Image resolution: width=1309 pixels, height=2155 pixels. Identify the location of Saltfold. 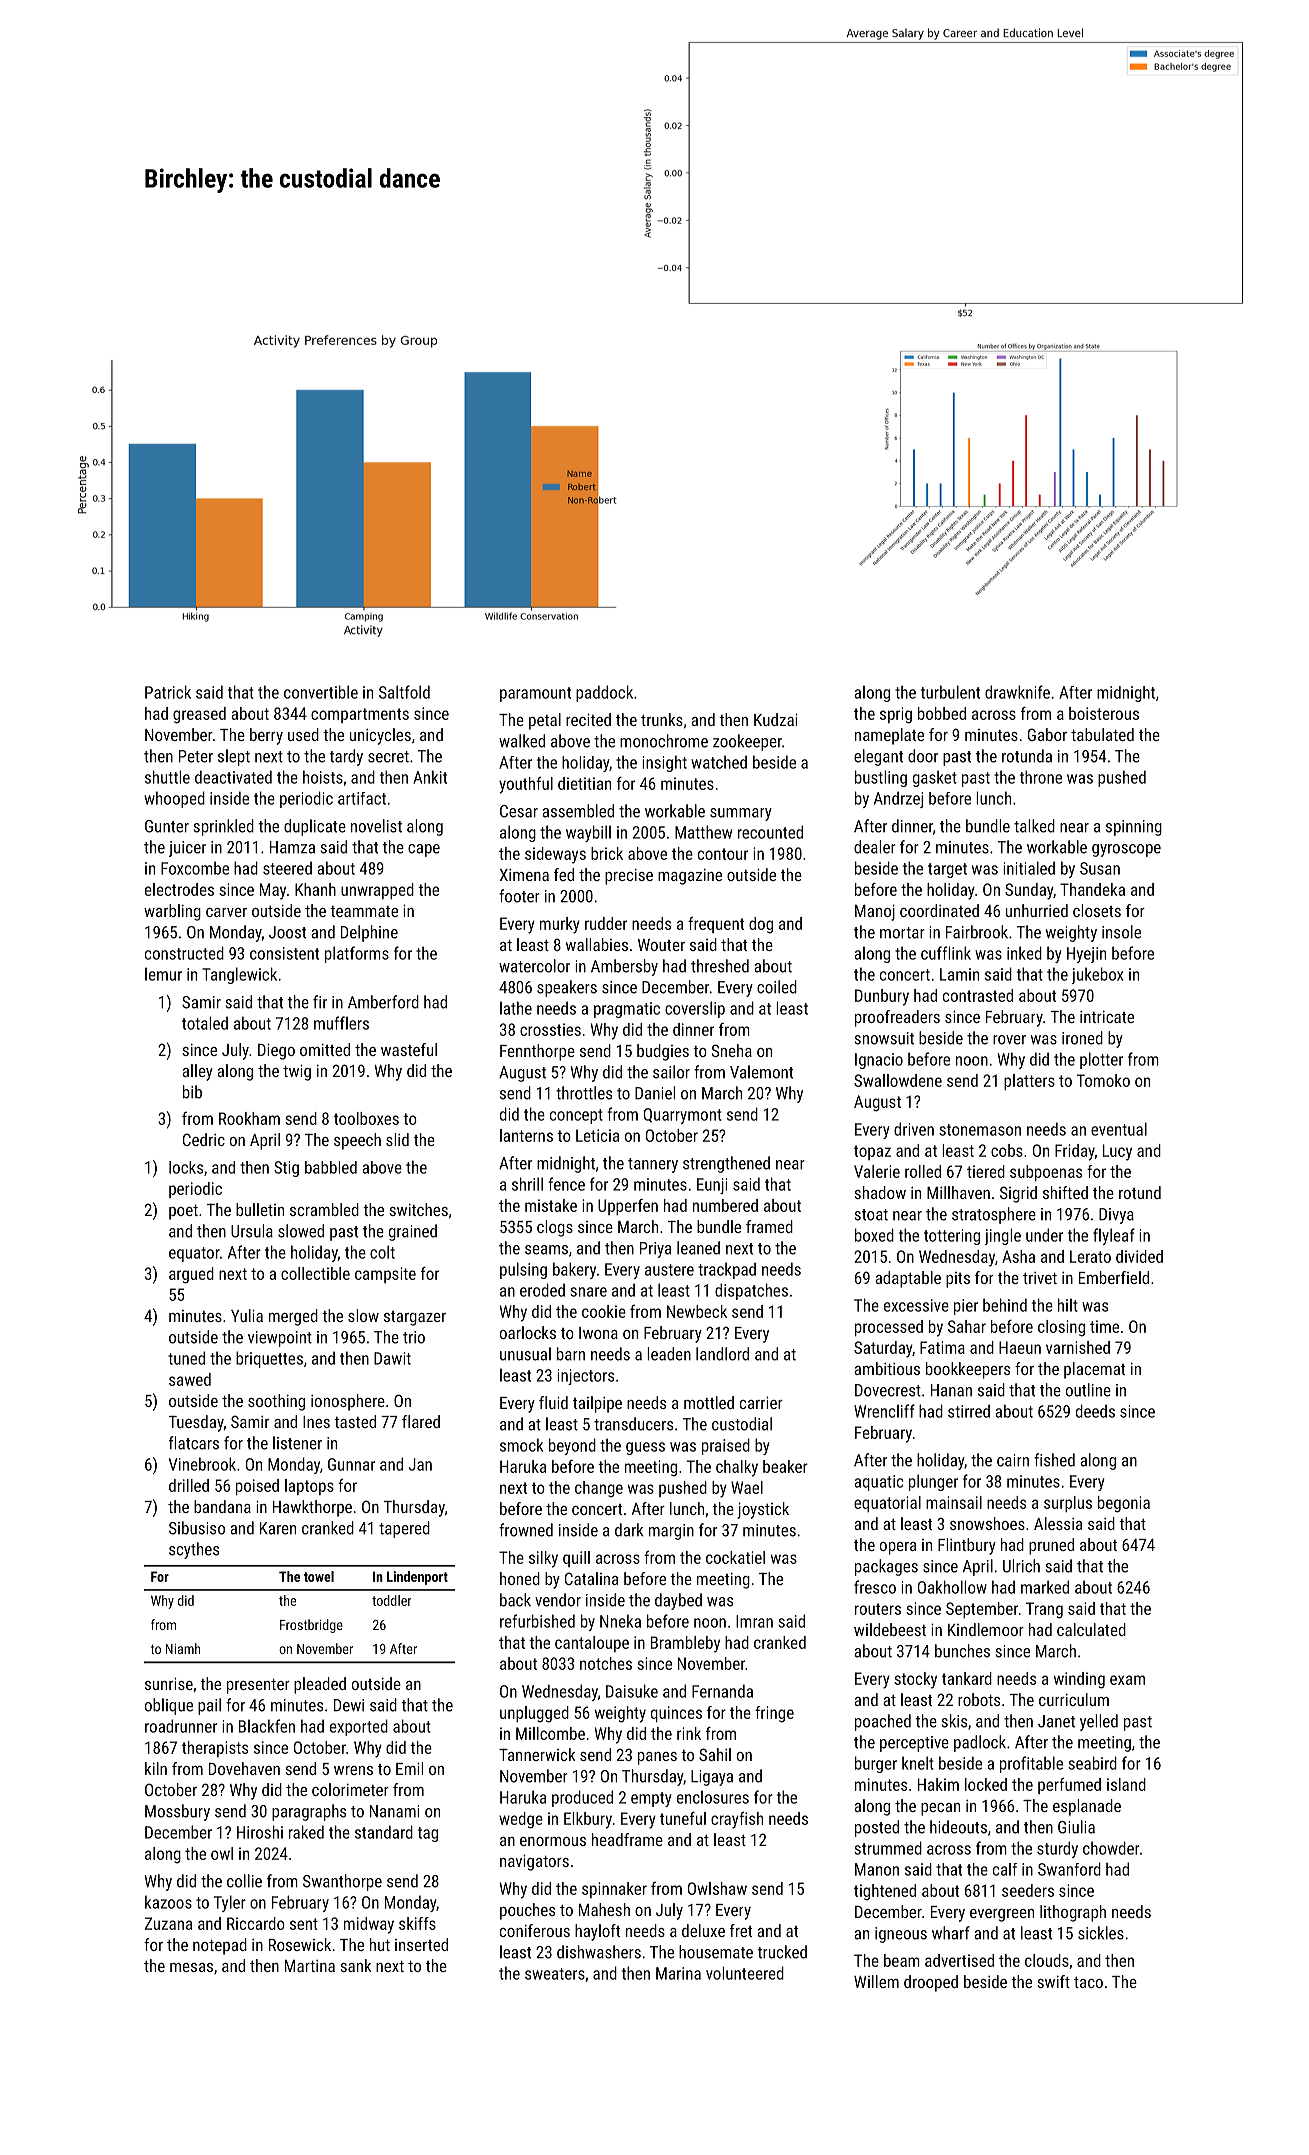
(404, 692).
